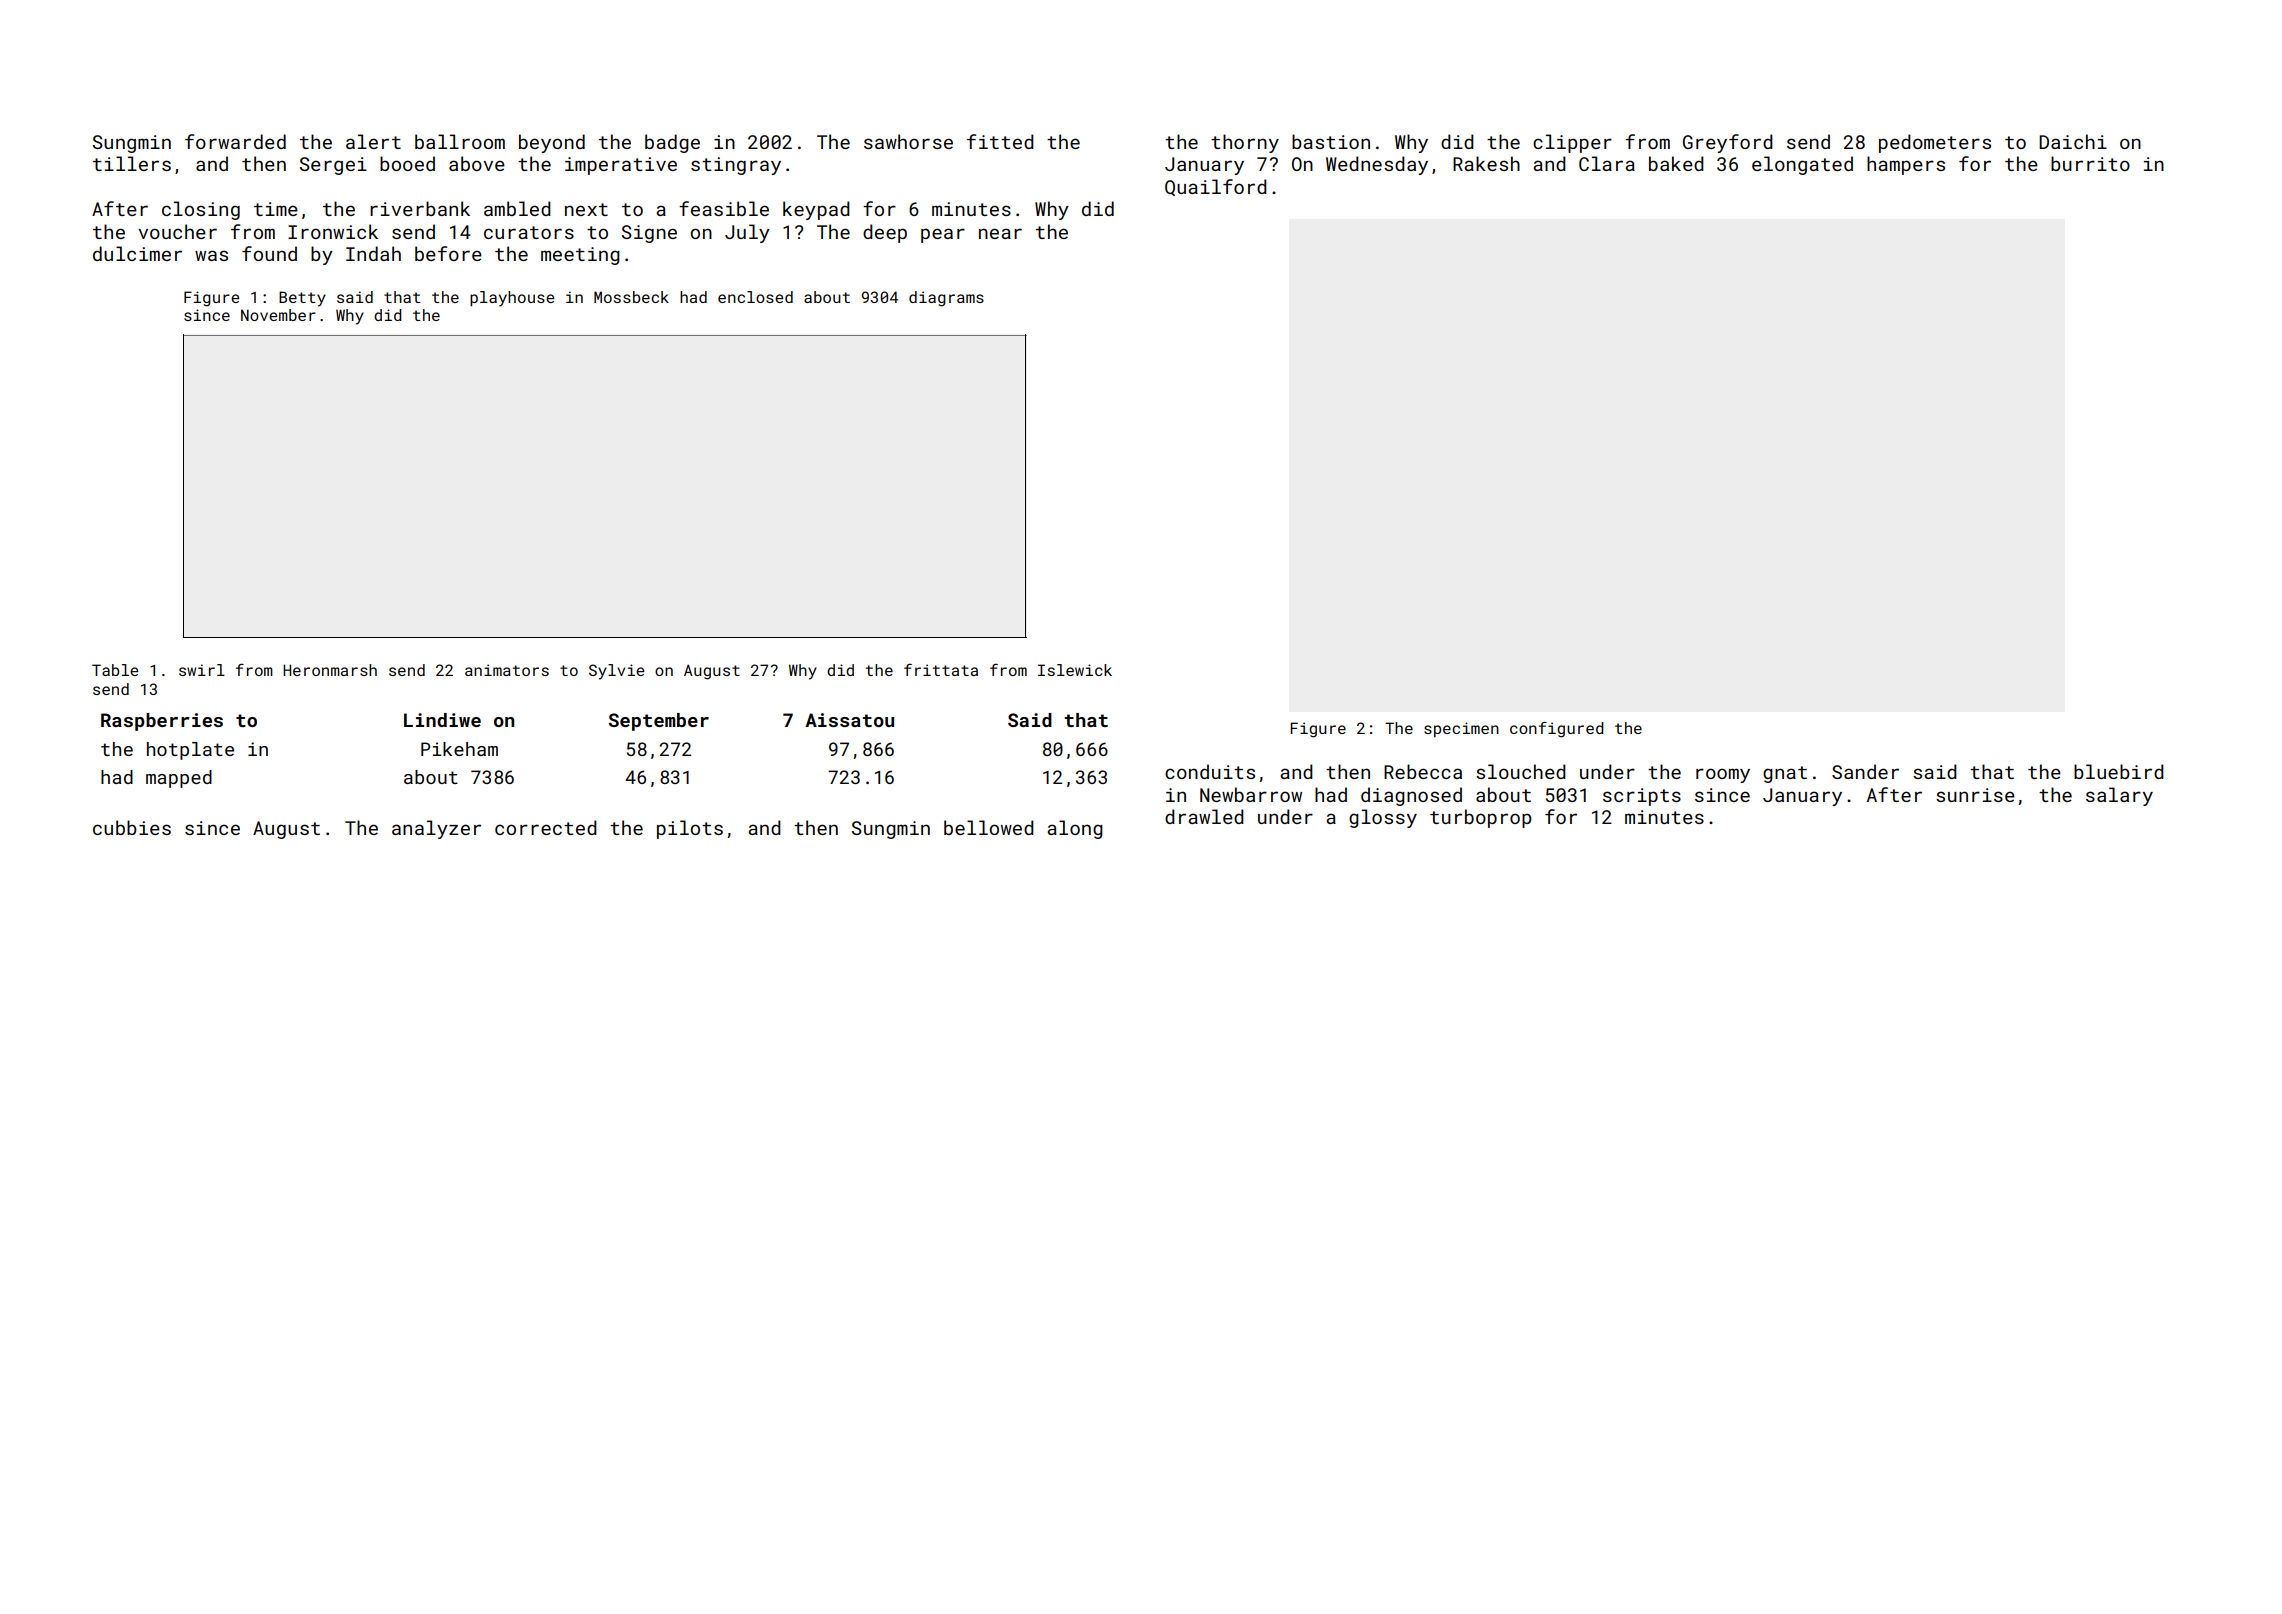  I want to click on clipper, so click(1572, 143).
